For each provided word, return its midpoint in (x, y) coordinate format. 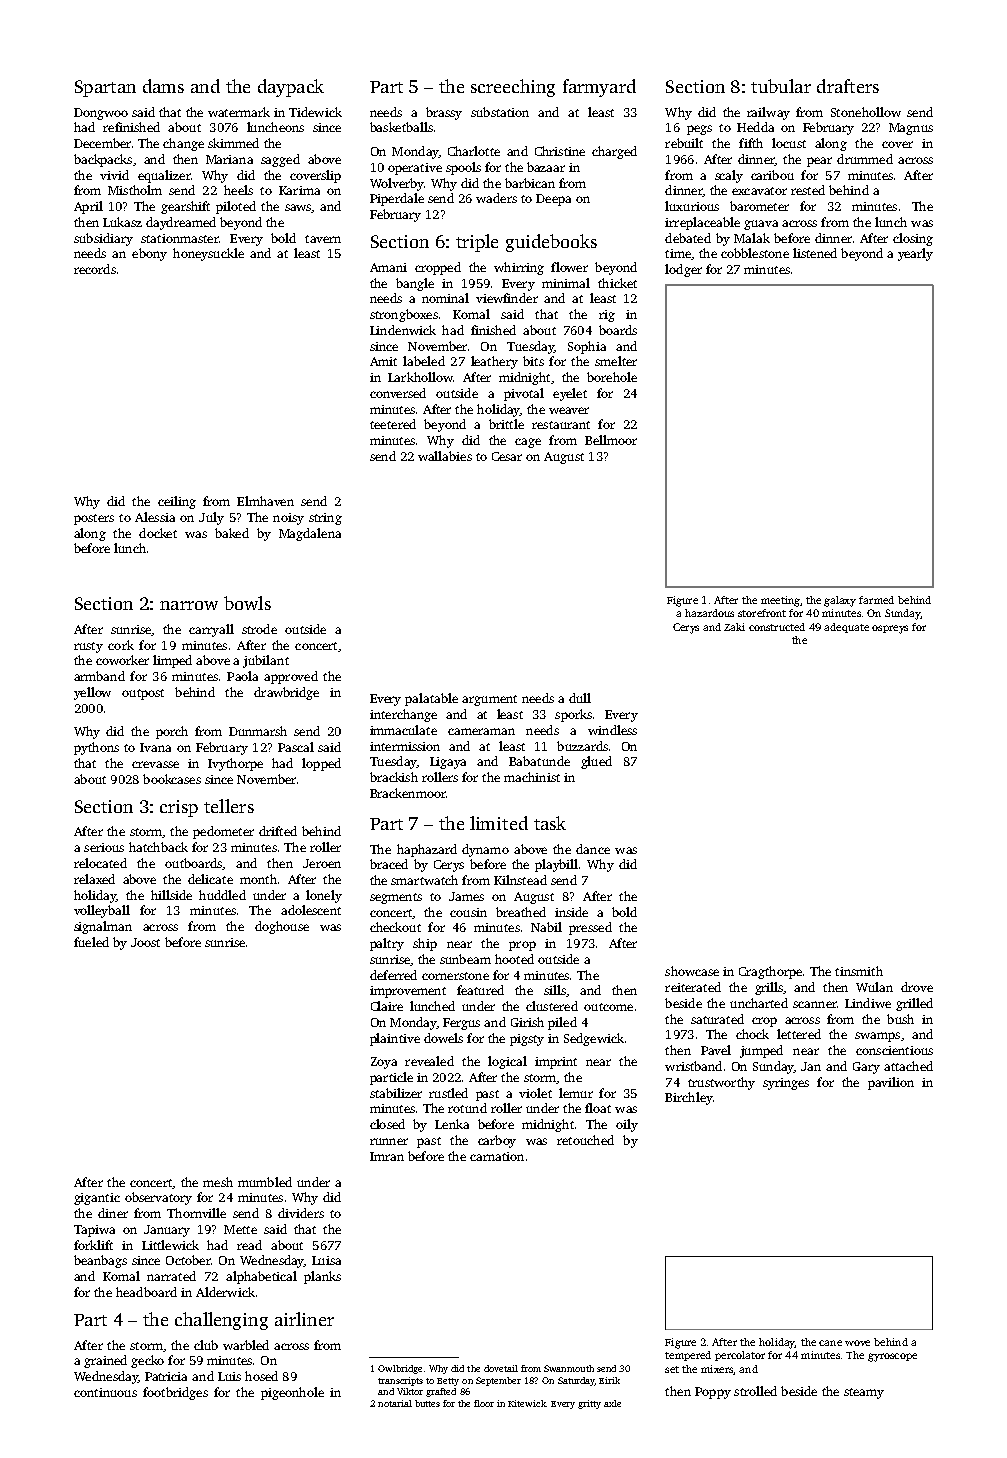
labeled (424, 361)
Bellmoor (611, 440)
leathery (494, 362)
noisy (288, 519)
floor (484, 1403)
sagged (280, 160)
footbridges (175, 1393)
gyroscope (892, 1357)
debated (688, 238)
